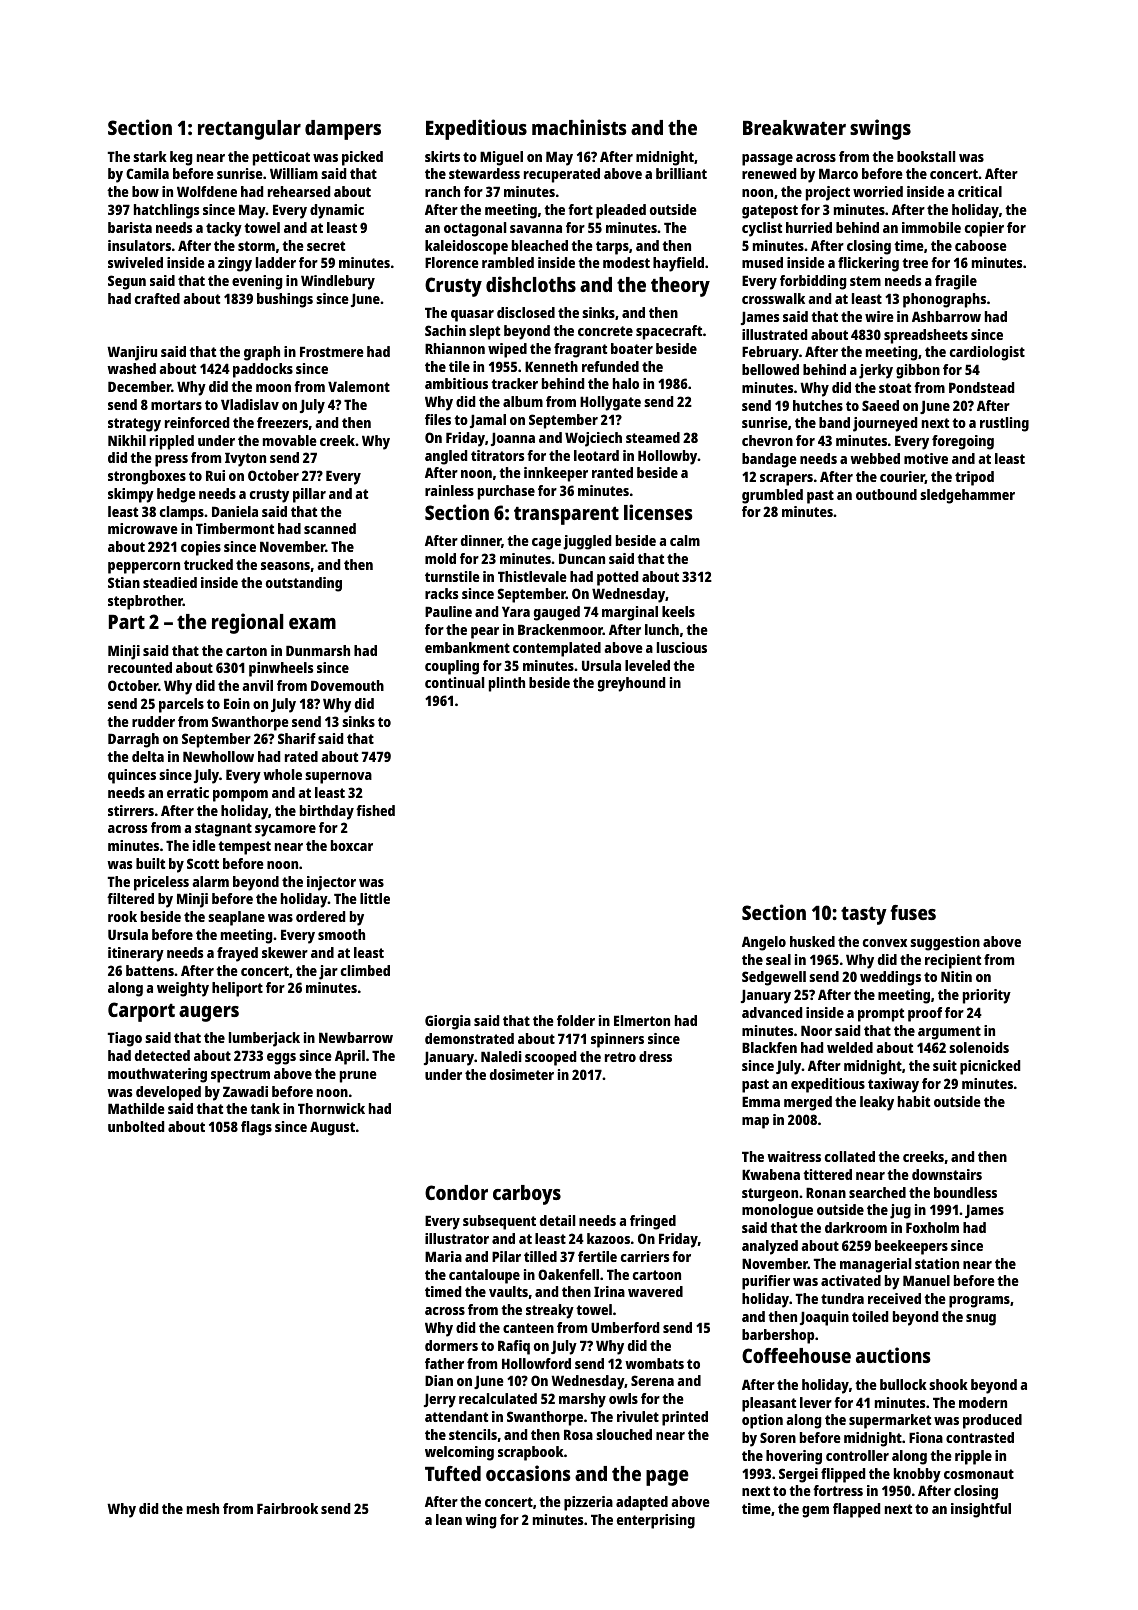 This page has width=1138, height=1610. What do you see at coordinates (276, 262) in the page?
I see `ladder` at bounding box center [276, 262].
